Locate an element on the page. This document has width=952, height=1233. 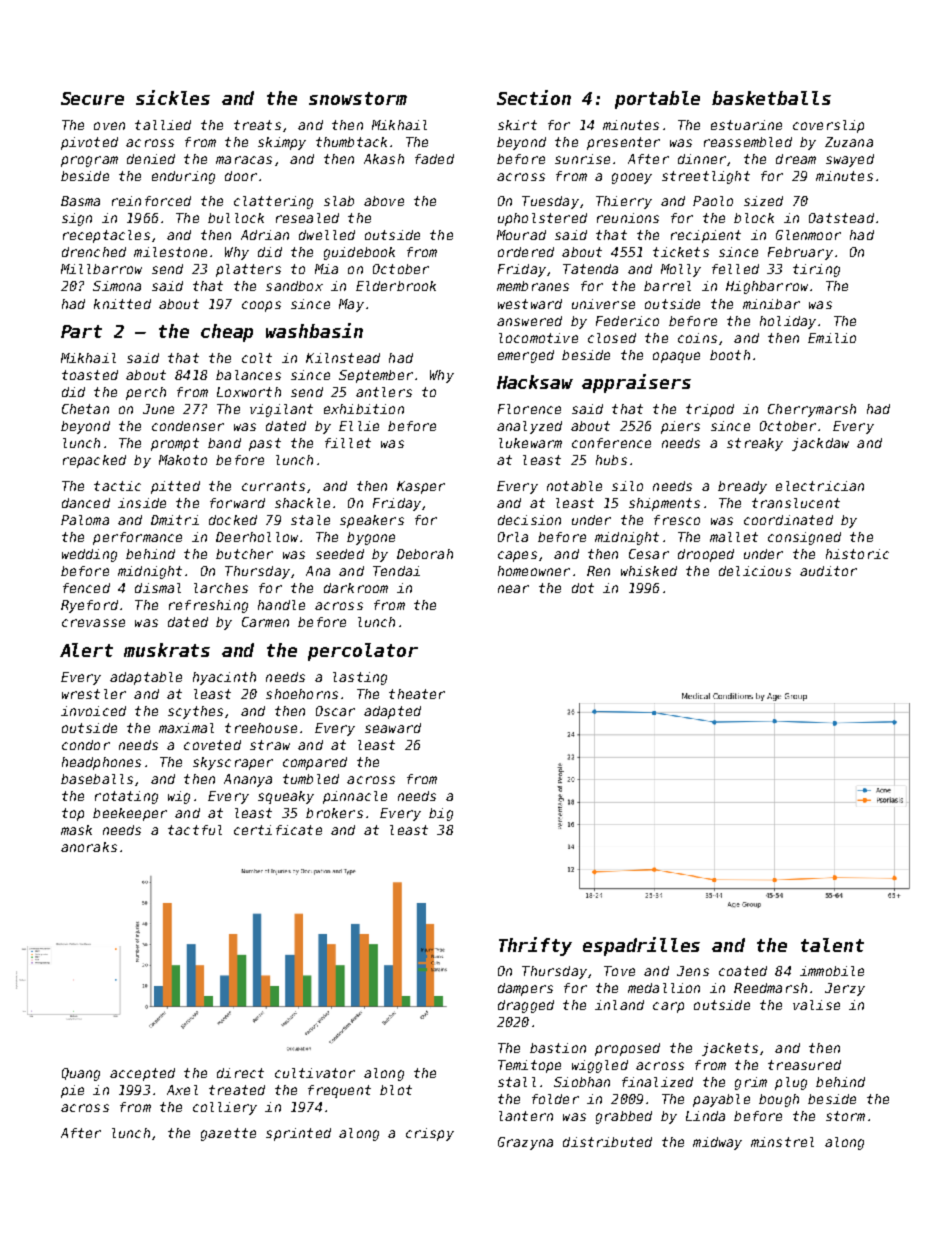
dot is located at coordinates (583, 588).
